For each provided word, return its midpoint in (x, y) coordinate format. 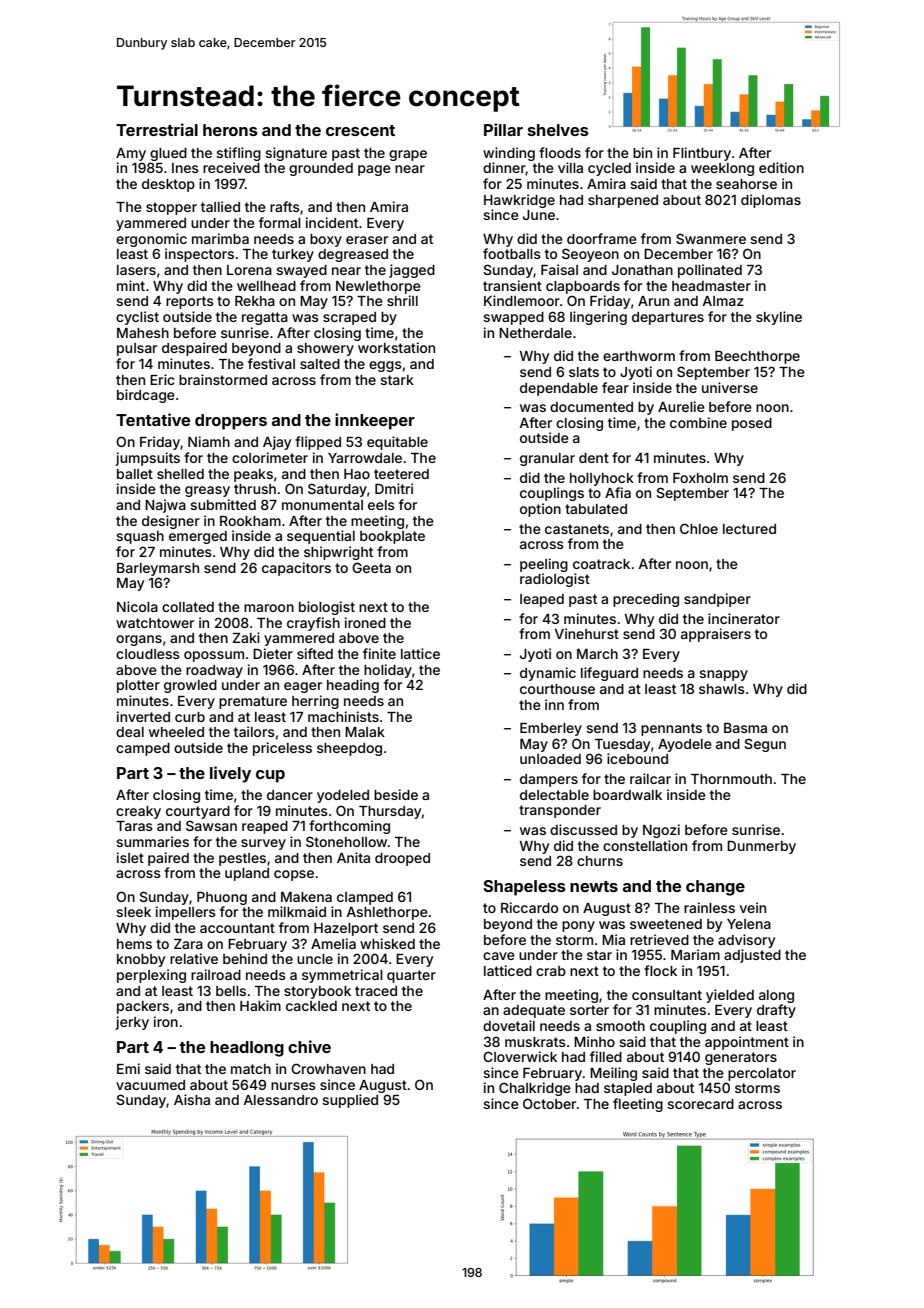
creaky (138, 812)
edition (781, 167)
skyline (779, 318)
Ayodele (685, 745)
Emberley (551, 729)
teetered (401, 474)
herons (230, 130)
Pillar (503, 129)
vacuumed (150, 1085)
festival (271, 363)
